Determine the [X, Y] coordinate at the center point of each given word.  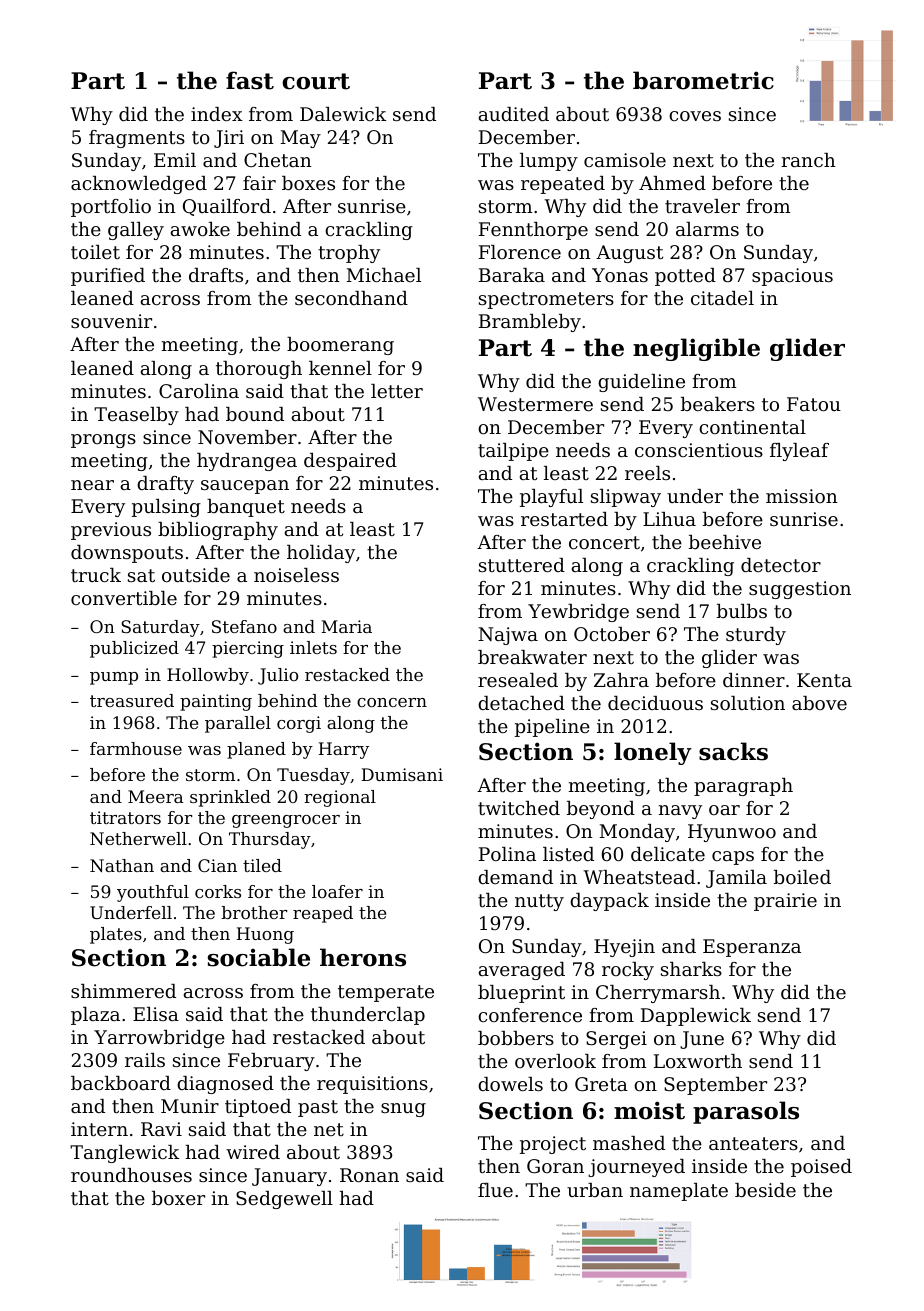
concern [392, 702]
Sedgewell [284, 1200]
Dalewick [343, 114]
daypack [609, 902]
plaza [95, 1016]
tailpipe [513, 452]
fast [250, 80]
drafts [216, 275]
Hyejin [624, 948]
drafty [165, 485]
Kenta [824, 680]
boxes [308, 183]
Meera [156, 796]
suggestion [800, 590]
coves [695, 116]
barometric [703, 80]
